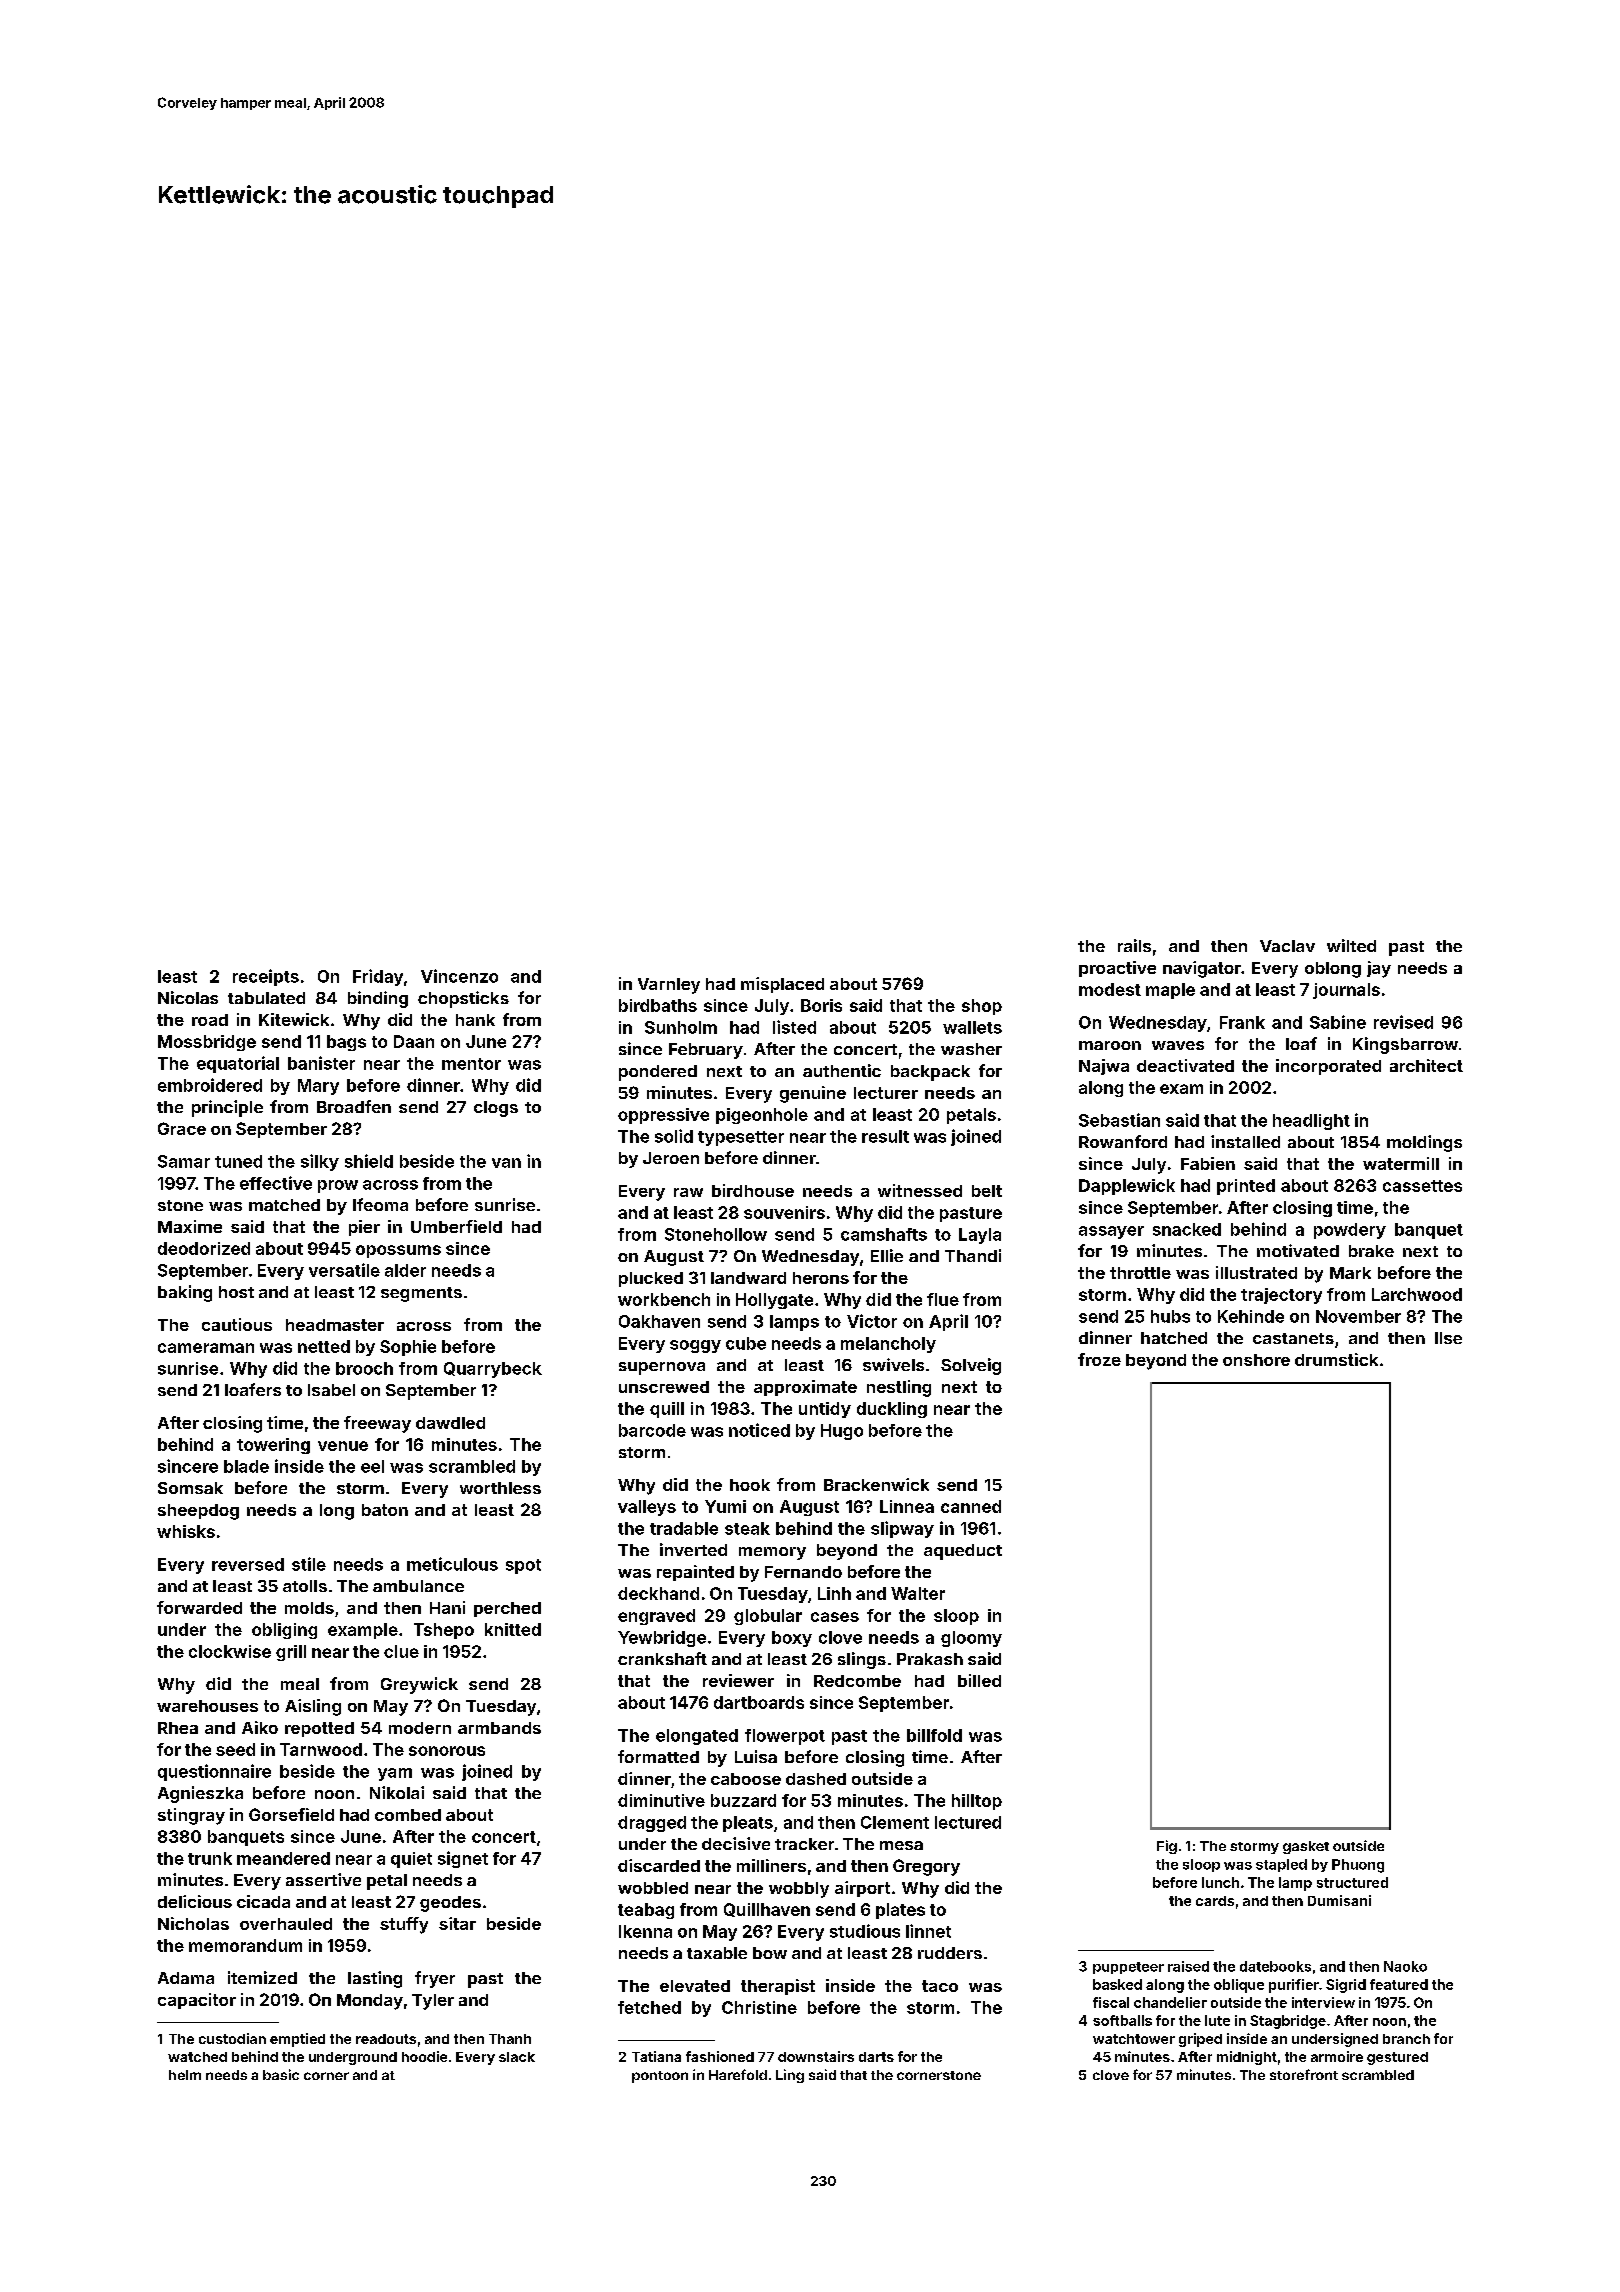  I want to click on wilted, so click(1351, 945).
